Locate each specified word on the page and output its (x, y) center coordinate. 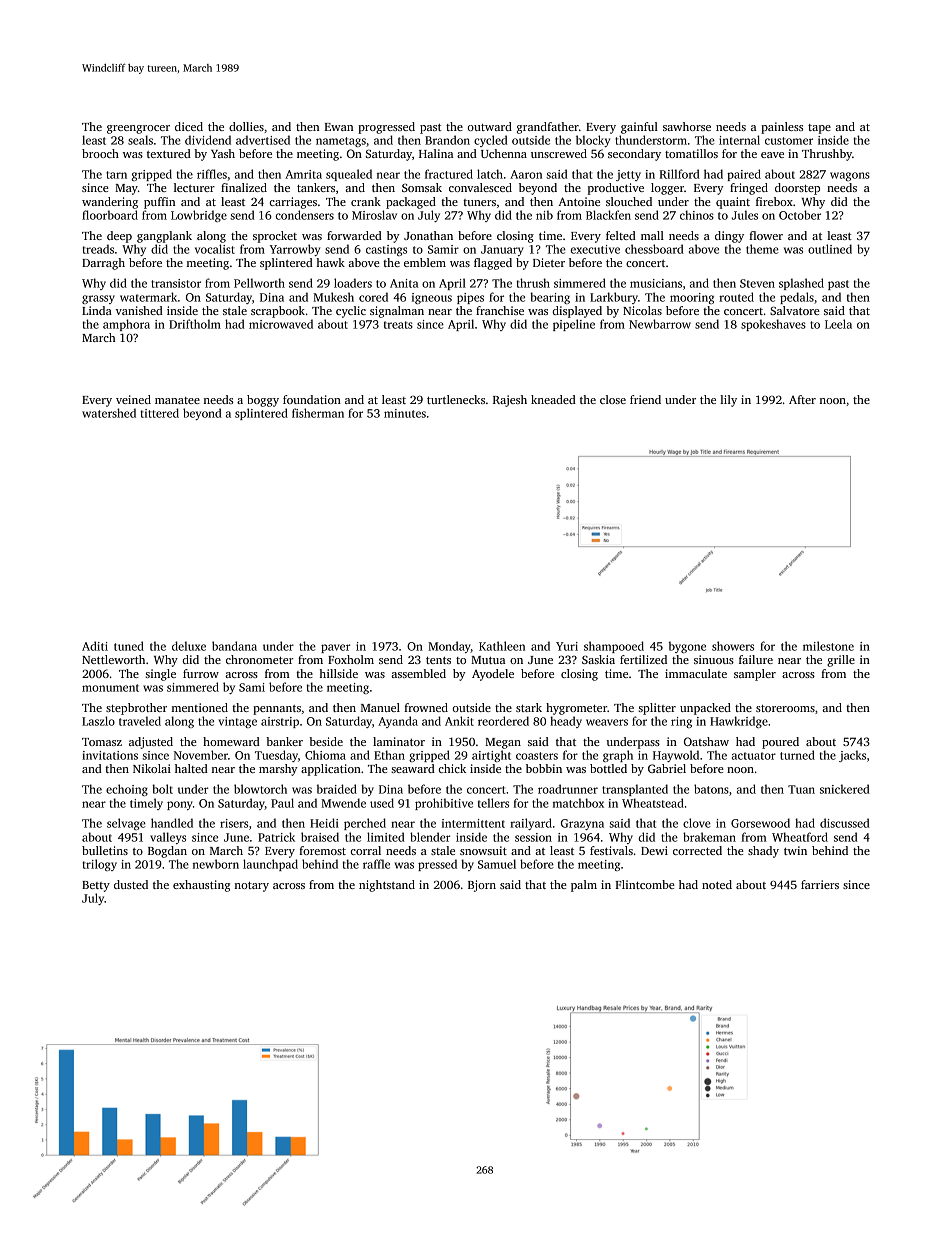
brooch (100, 153)
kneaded (553, 399)
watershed (109, 413)
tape (819, 129)
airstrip (280, 722)
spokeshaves (773, 325)
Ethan (389, 755)
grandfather (548, 128)
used (382, 803)
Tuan (801, 789)
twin (795, 850)
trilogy (100, 865)
